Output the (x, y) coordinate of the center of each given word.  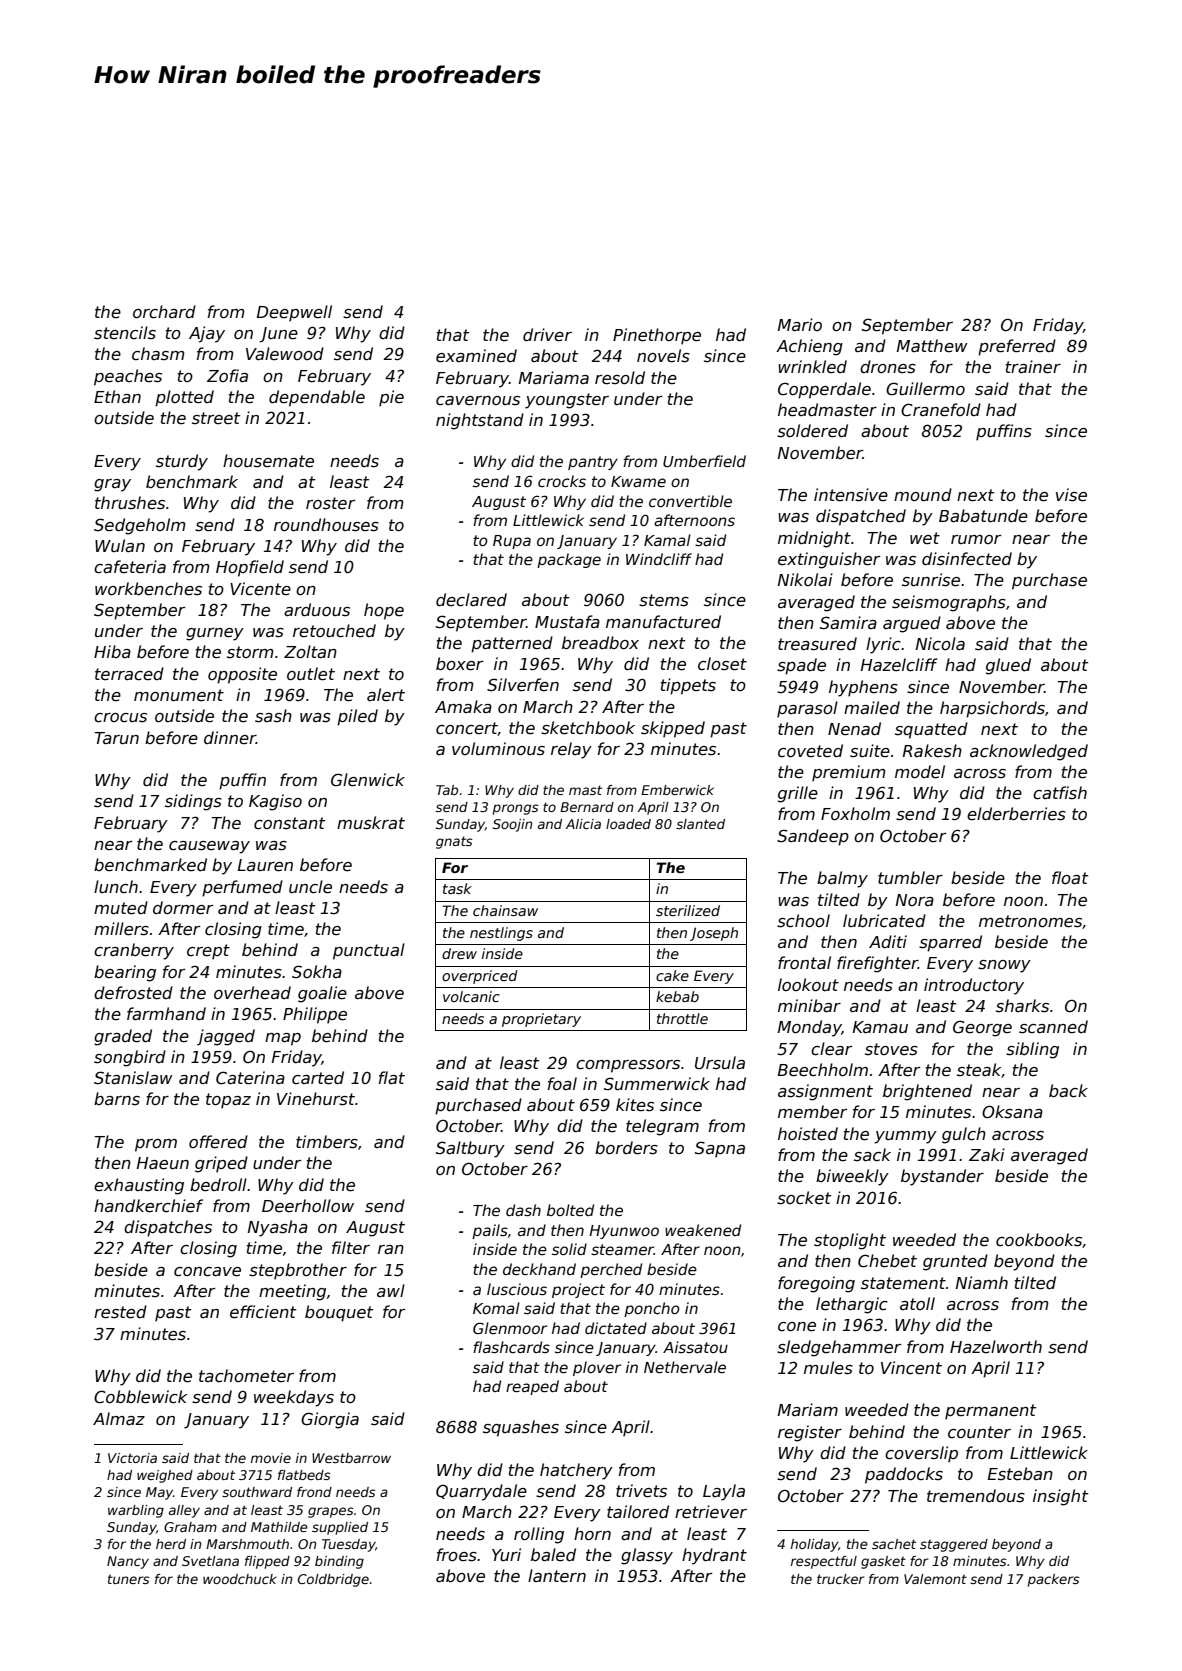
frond (314, 1492)
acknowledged (1029, 752)
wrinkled (812, 366)
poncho (652, 1309)
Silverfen (523, 685)
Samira (848, 622)
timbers (327, 1142)
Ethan (117, 396)
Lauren (265, 865)
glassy (647, 1556)
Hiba (112, 651)
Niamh (982, 1282)
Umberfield (704, 461)
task (457, 888)
